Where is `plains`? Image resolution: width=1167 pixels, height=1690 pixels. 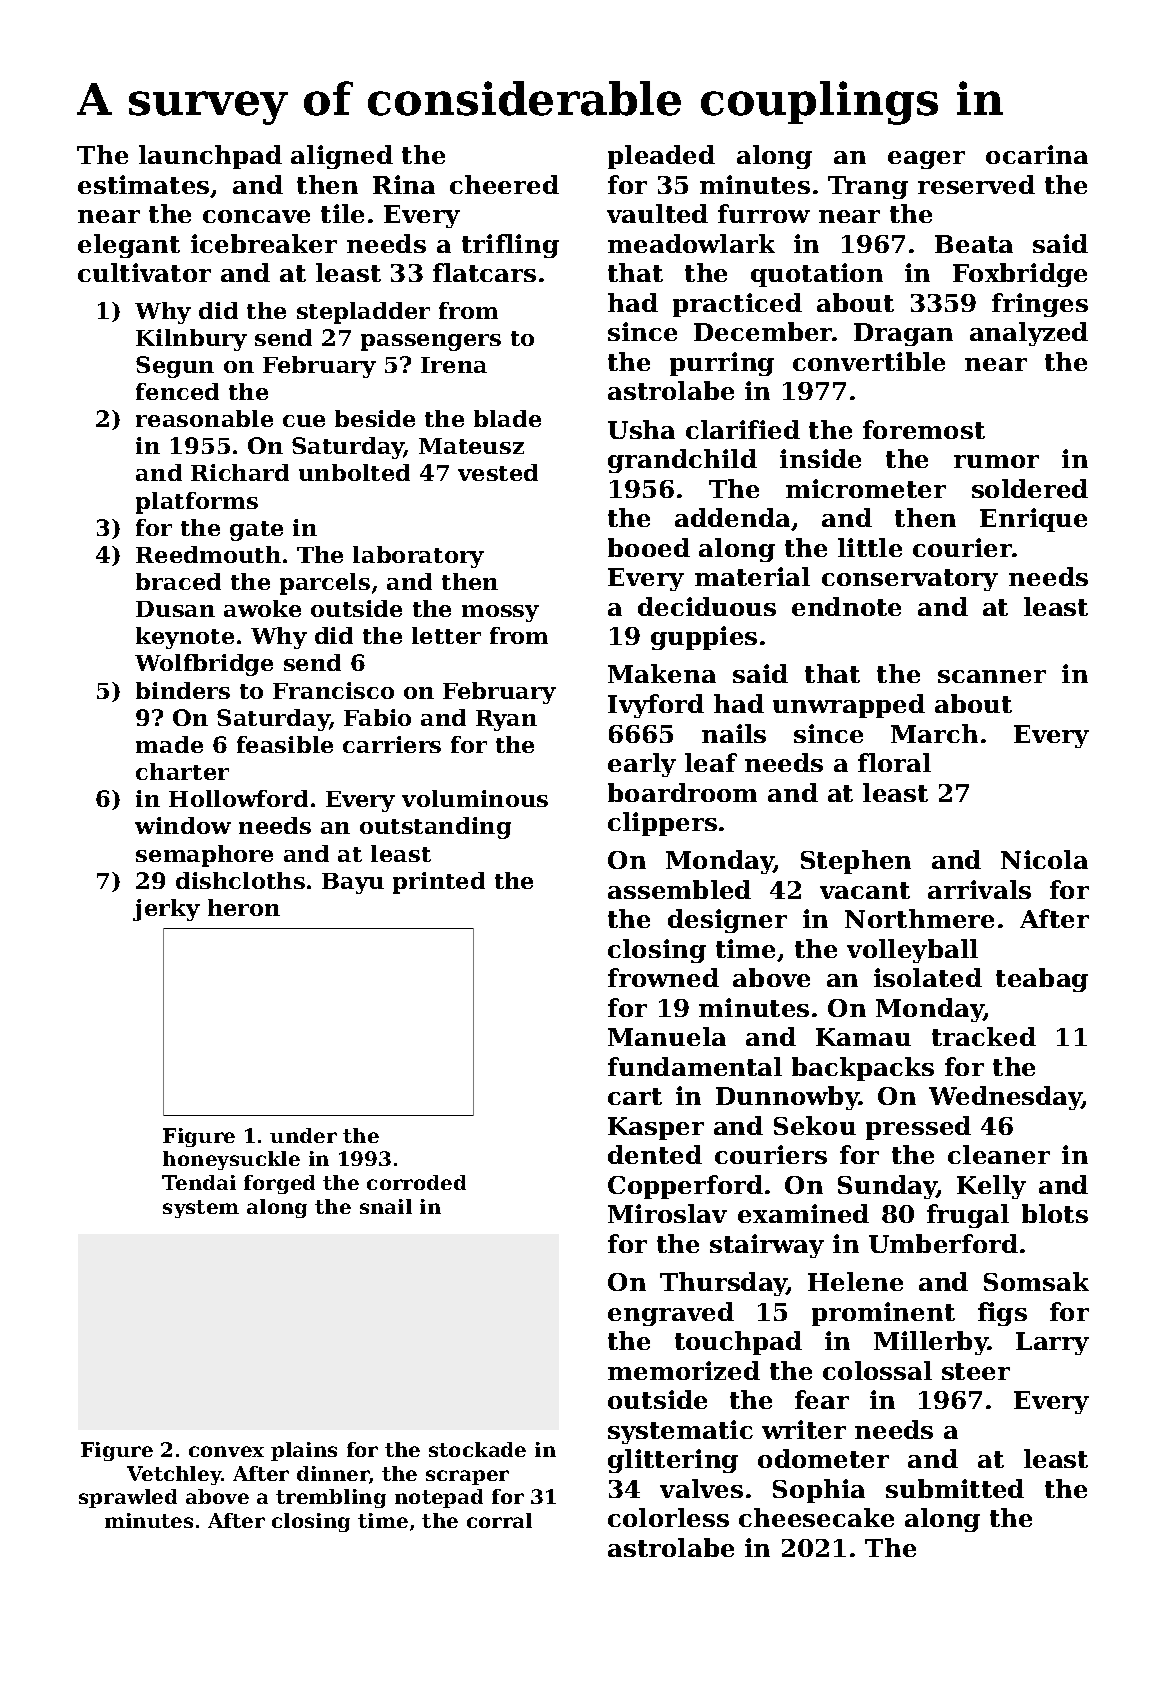 plains is located at coordinates (304, 1451).
